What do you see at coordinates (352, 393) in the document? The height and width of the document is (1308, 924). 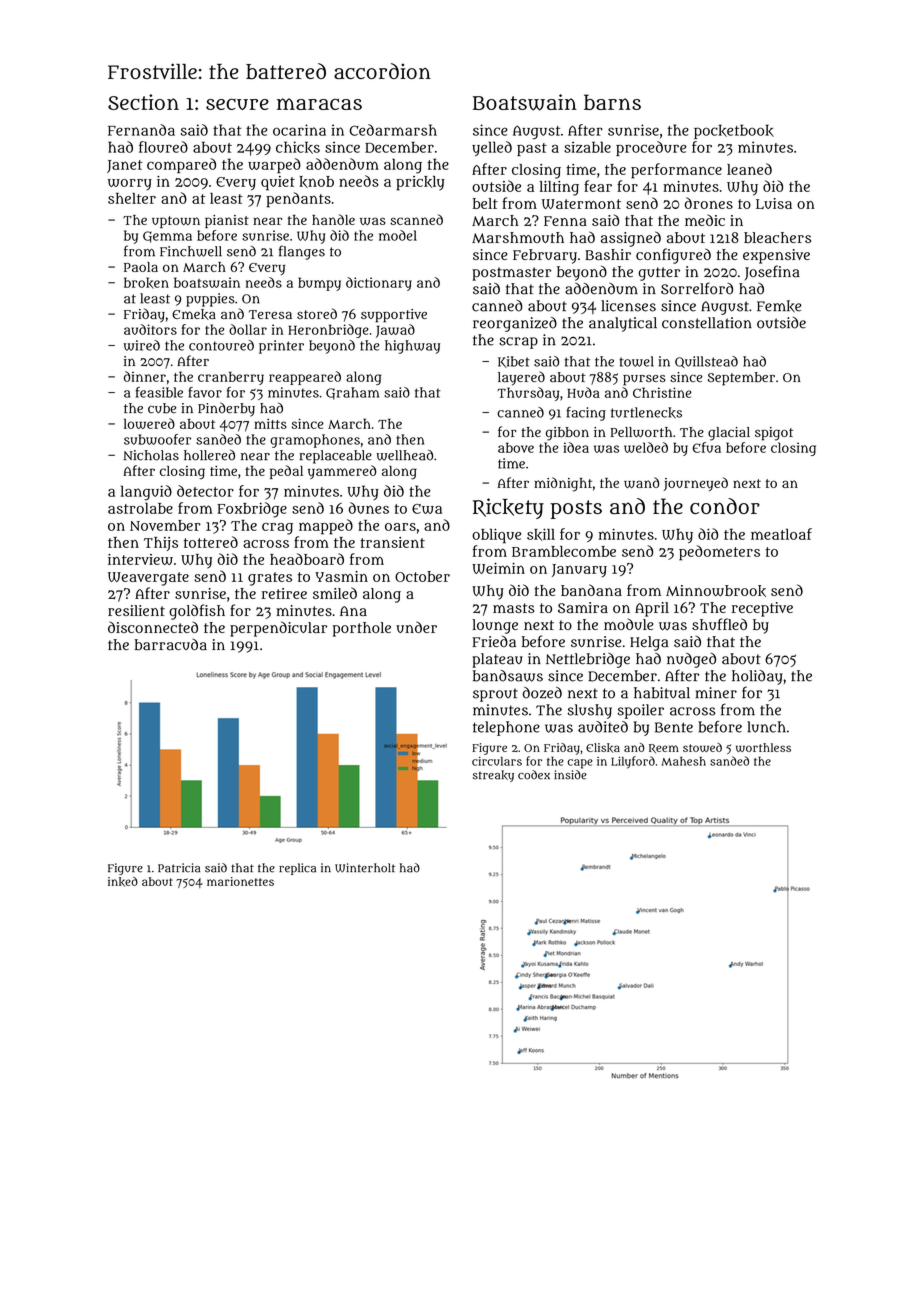 I see `Graham` at bounding box center [352, 393].
